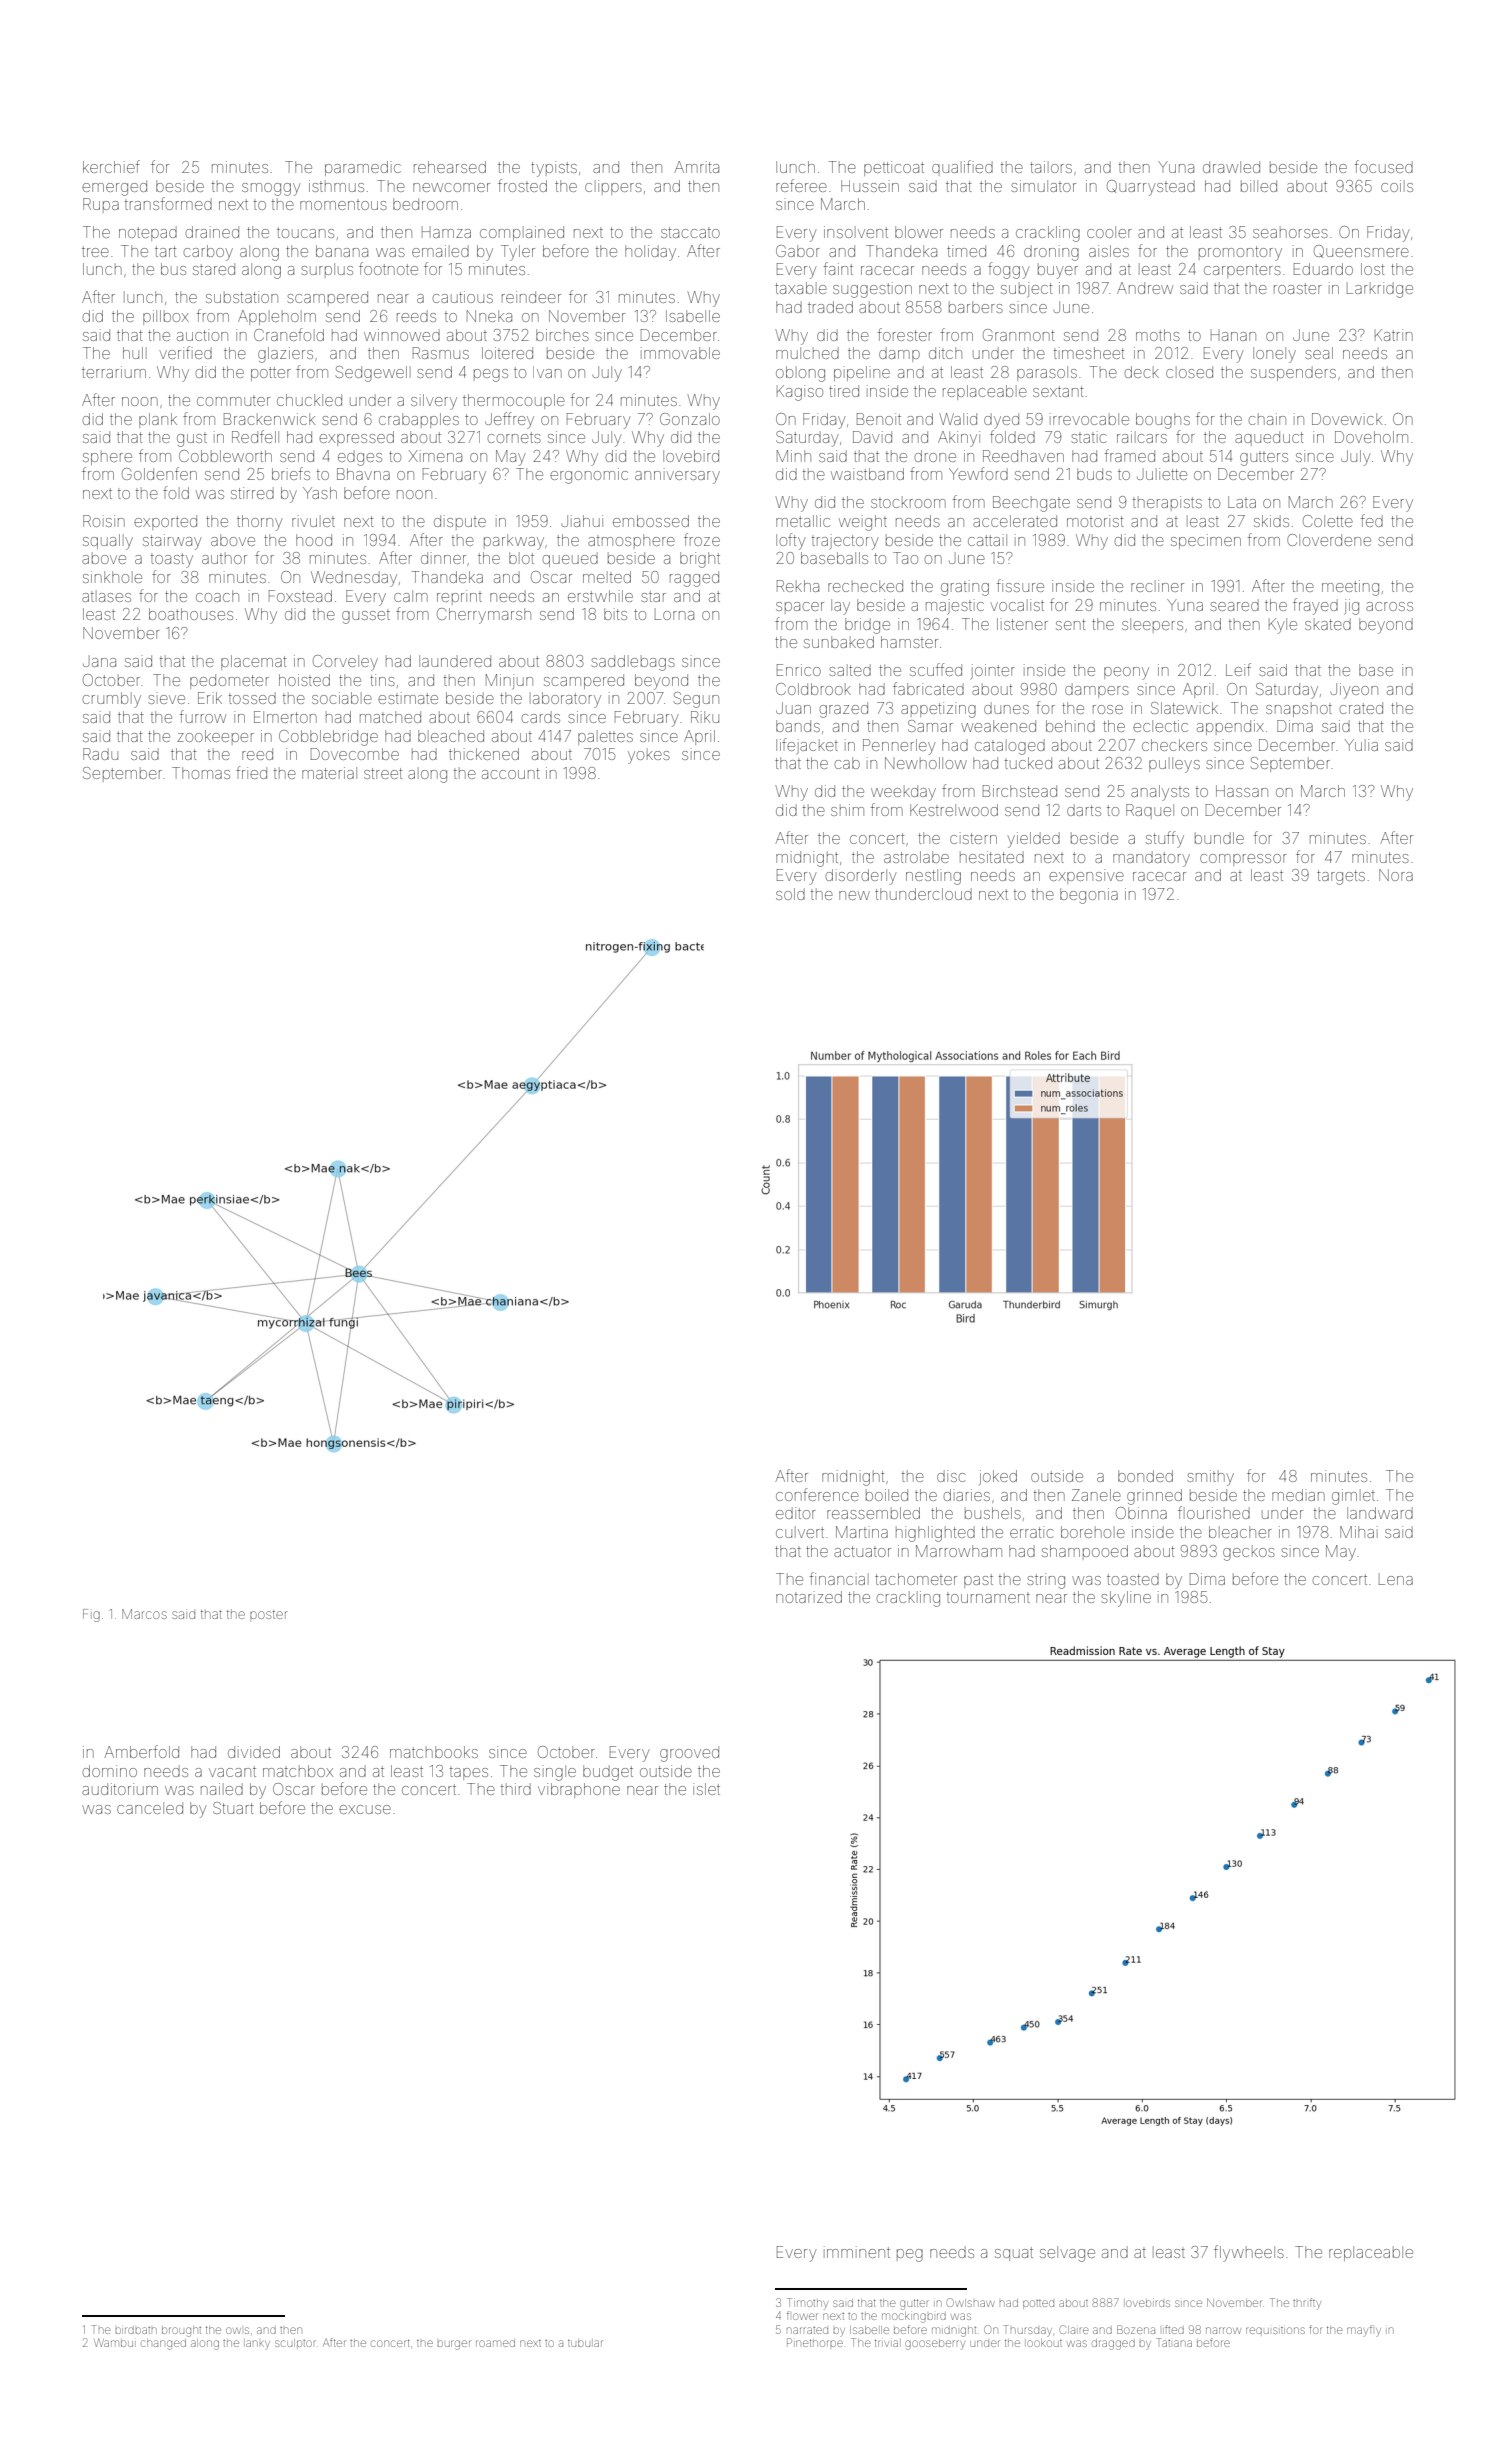 The width and height of the image is (1496, 2464). I want to click on conference, so click(817, 1494).
